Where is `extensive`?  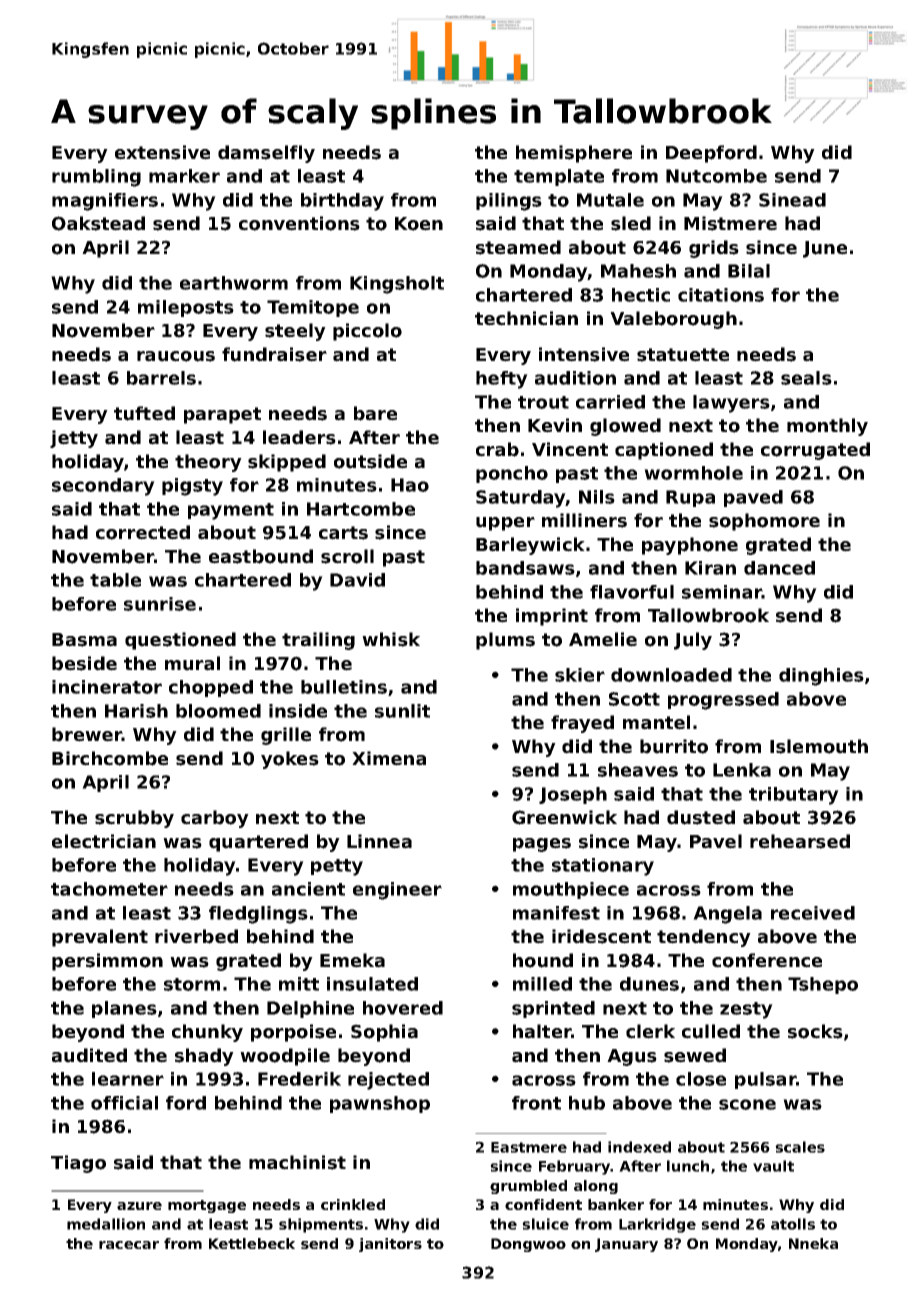 extensive is located at coordinates (162, 152).
